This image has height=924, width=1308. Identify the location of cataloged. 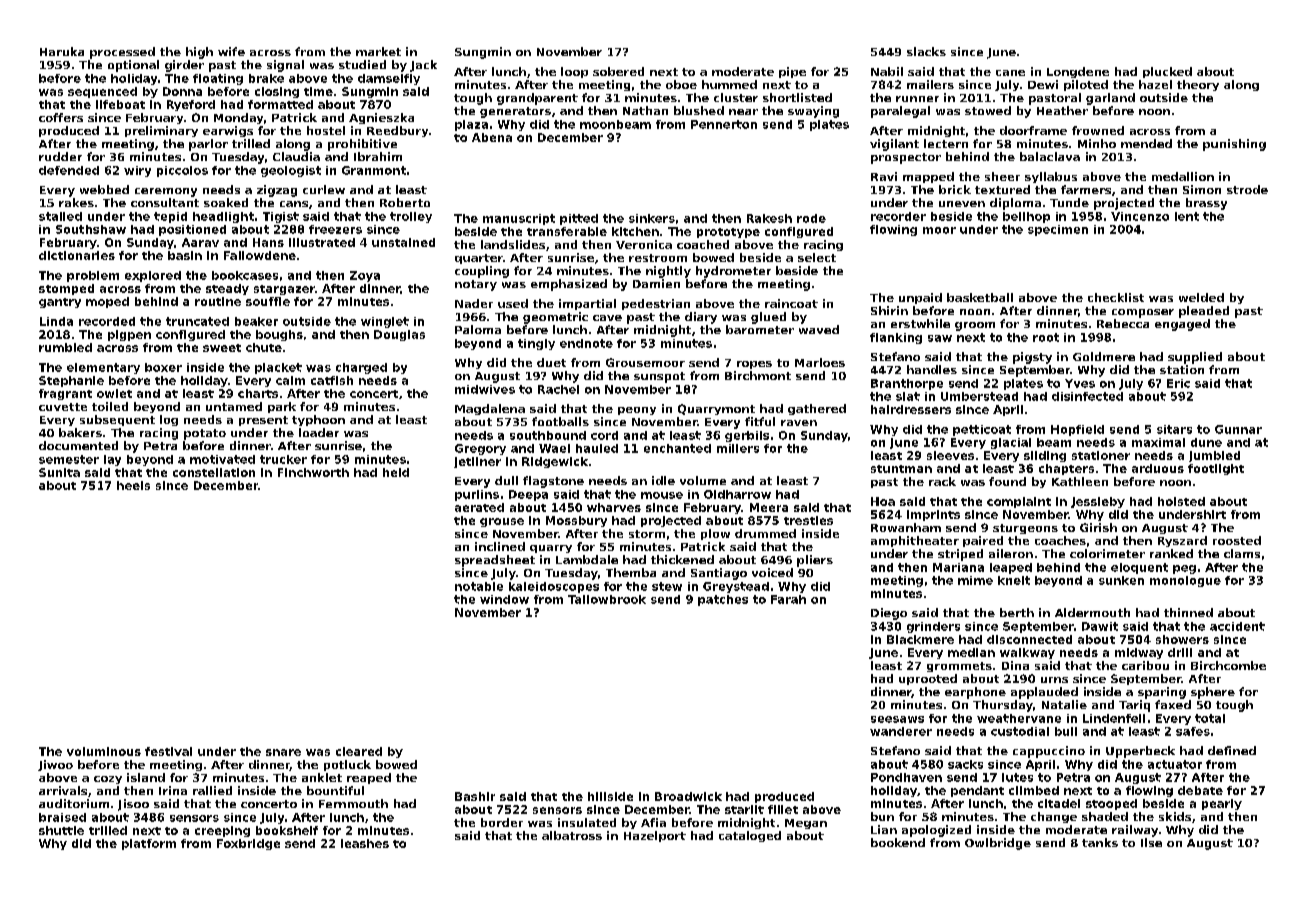
(750, 836).
